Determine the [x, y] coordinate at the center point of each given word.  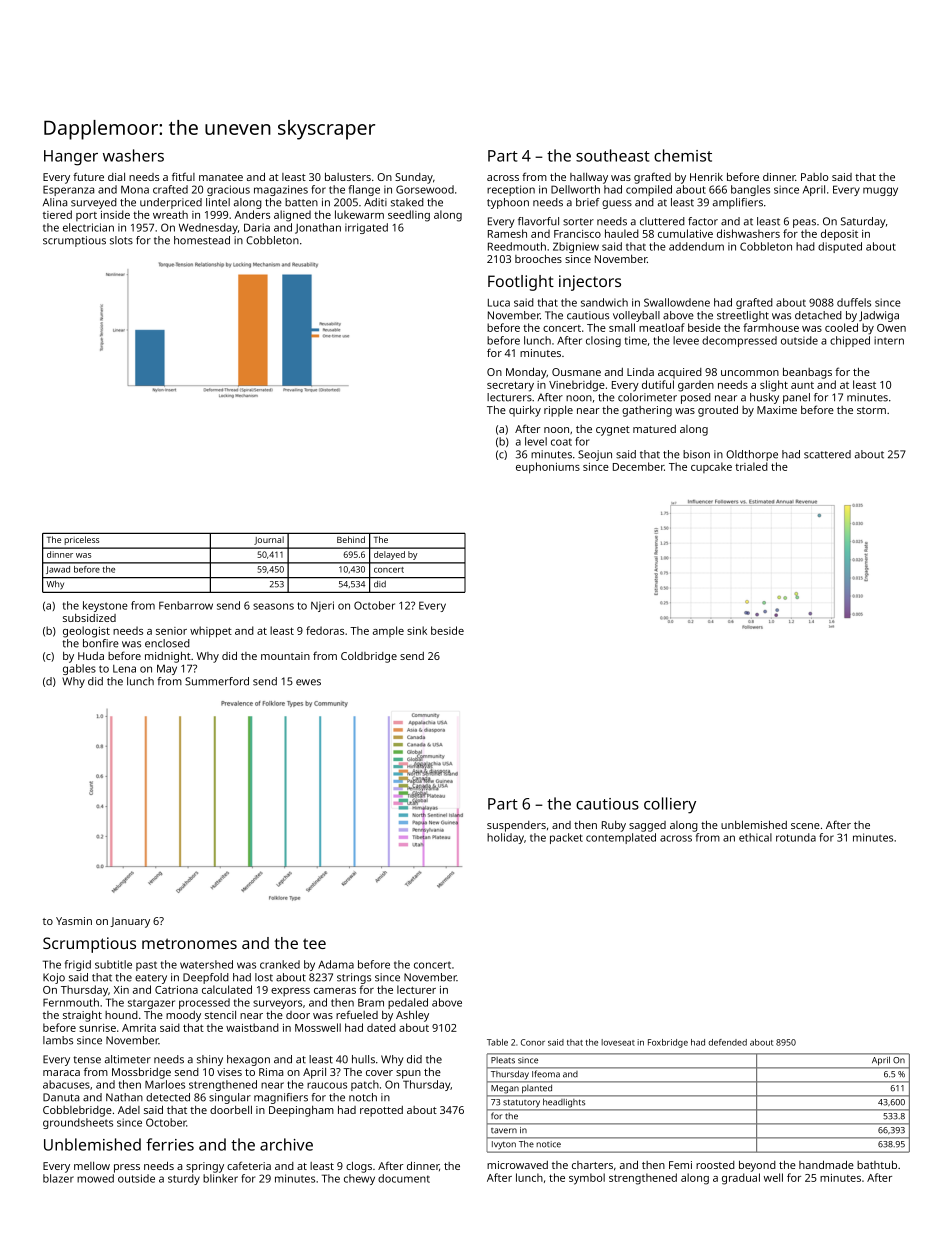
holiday [505, 838]
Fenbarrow [186, 605]
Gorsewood [425, 189]
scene [805, 826]
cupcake [711, 467]
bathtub [877, 1165]
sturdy [184, 1179]
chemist [683, 155]
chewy [359, 1179]
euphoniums [548, 468]
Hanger [71, 158]
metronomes [189, 943]
